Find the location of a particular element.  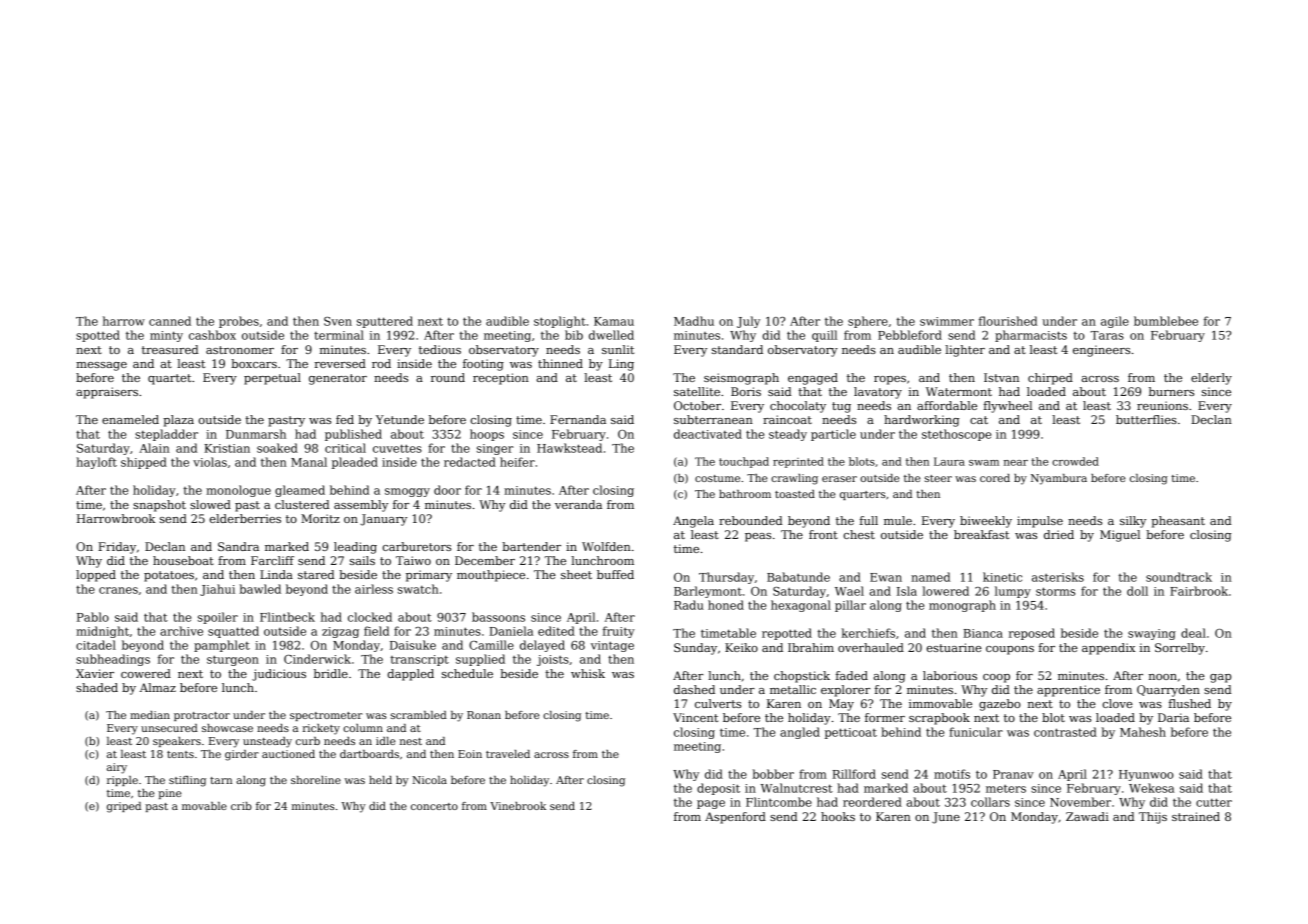

Aspenford is located at coordinates (735, 818).
